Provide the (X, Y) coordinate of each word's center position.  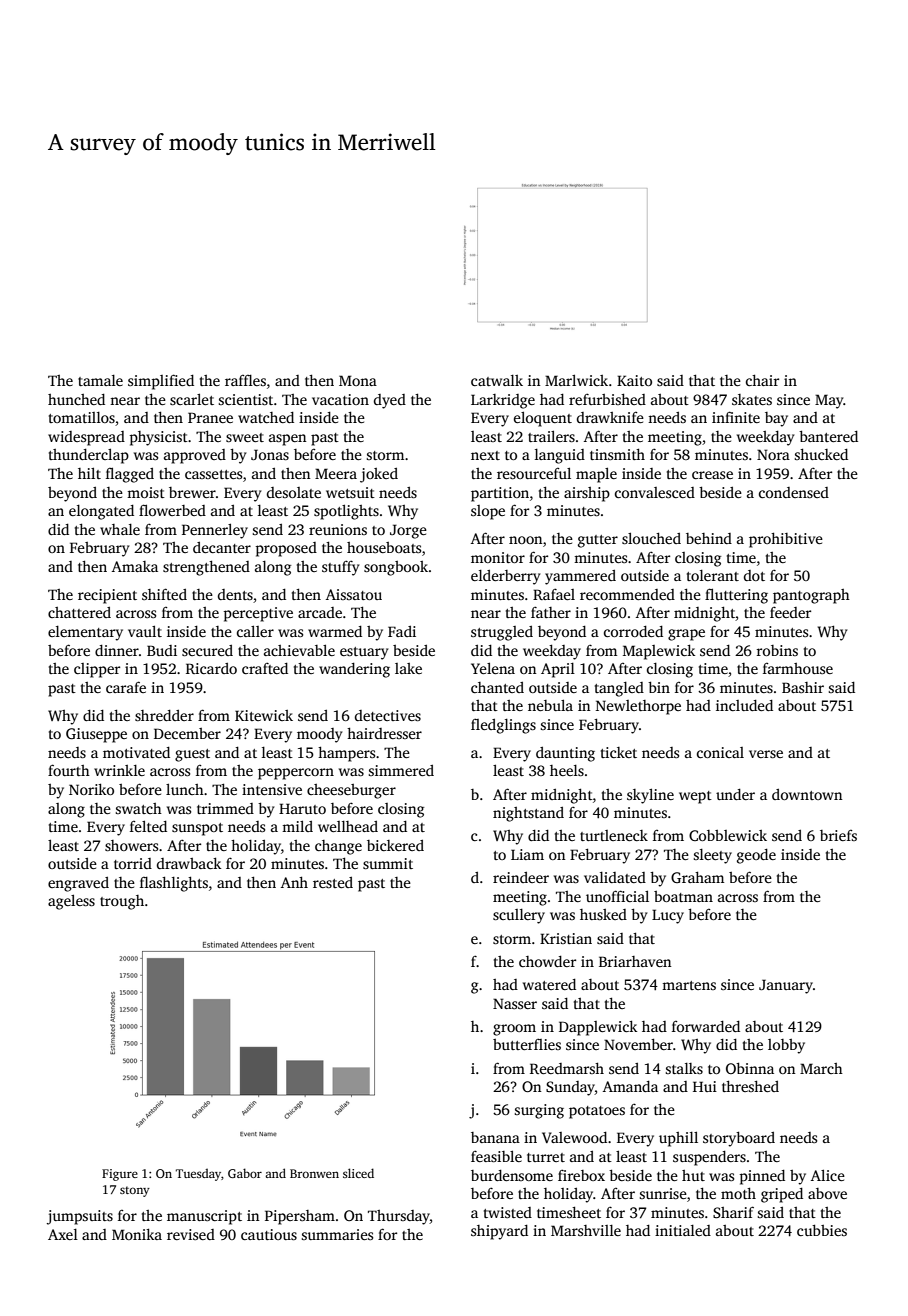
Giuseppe (96, 735)
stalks (684, 1068)
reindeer (521, 877)
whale (120, 529)
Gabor (245, 1173)
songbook (396, 568)
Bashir (803, 687)
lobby (786, 1046)
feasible (496, 1156)
